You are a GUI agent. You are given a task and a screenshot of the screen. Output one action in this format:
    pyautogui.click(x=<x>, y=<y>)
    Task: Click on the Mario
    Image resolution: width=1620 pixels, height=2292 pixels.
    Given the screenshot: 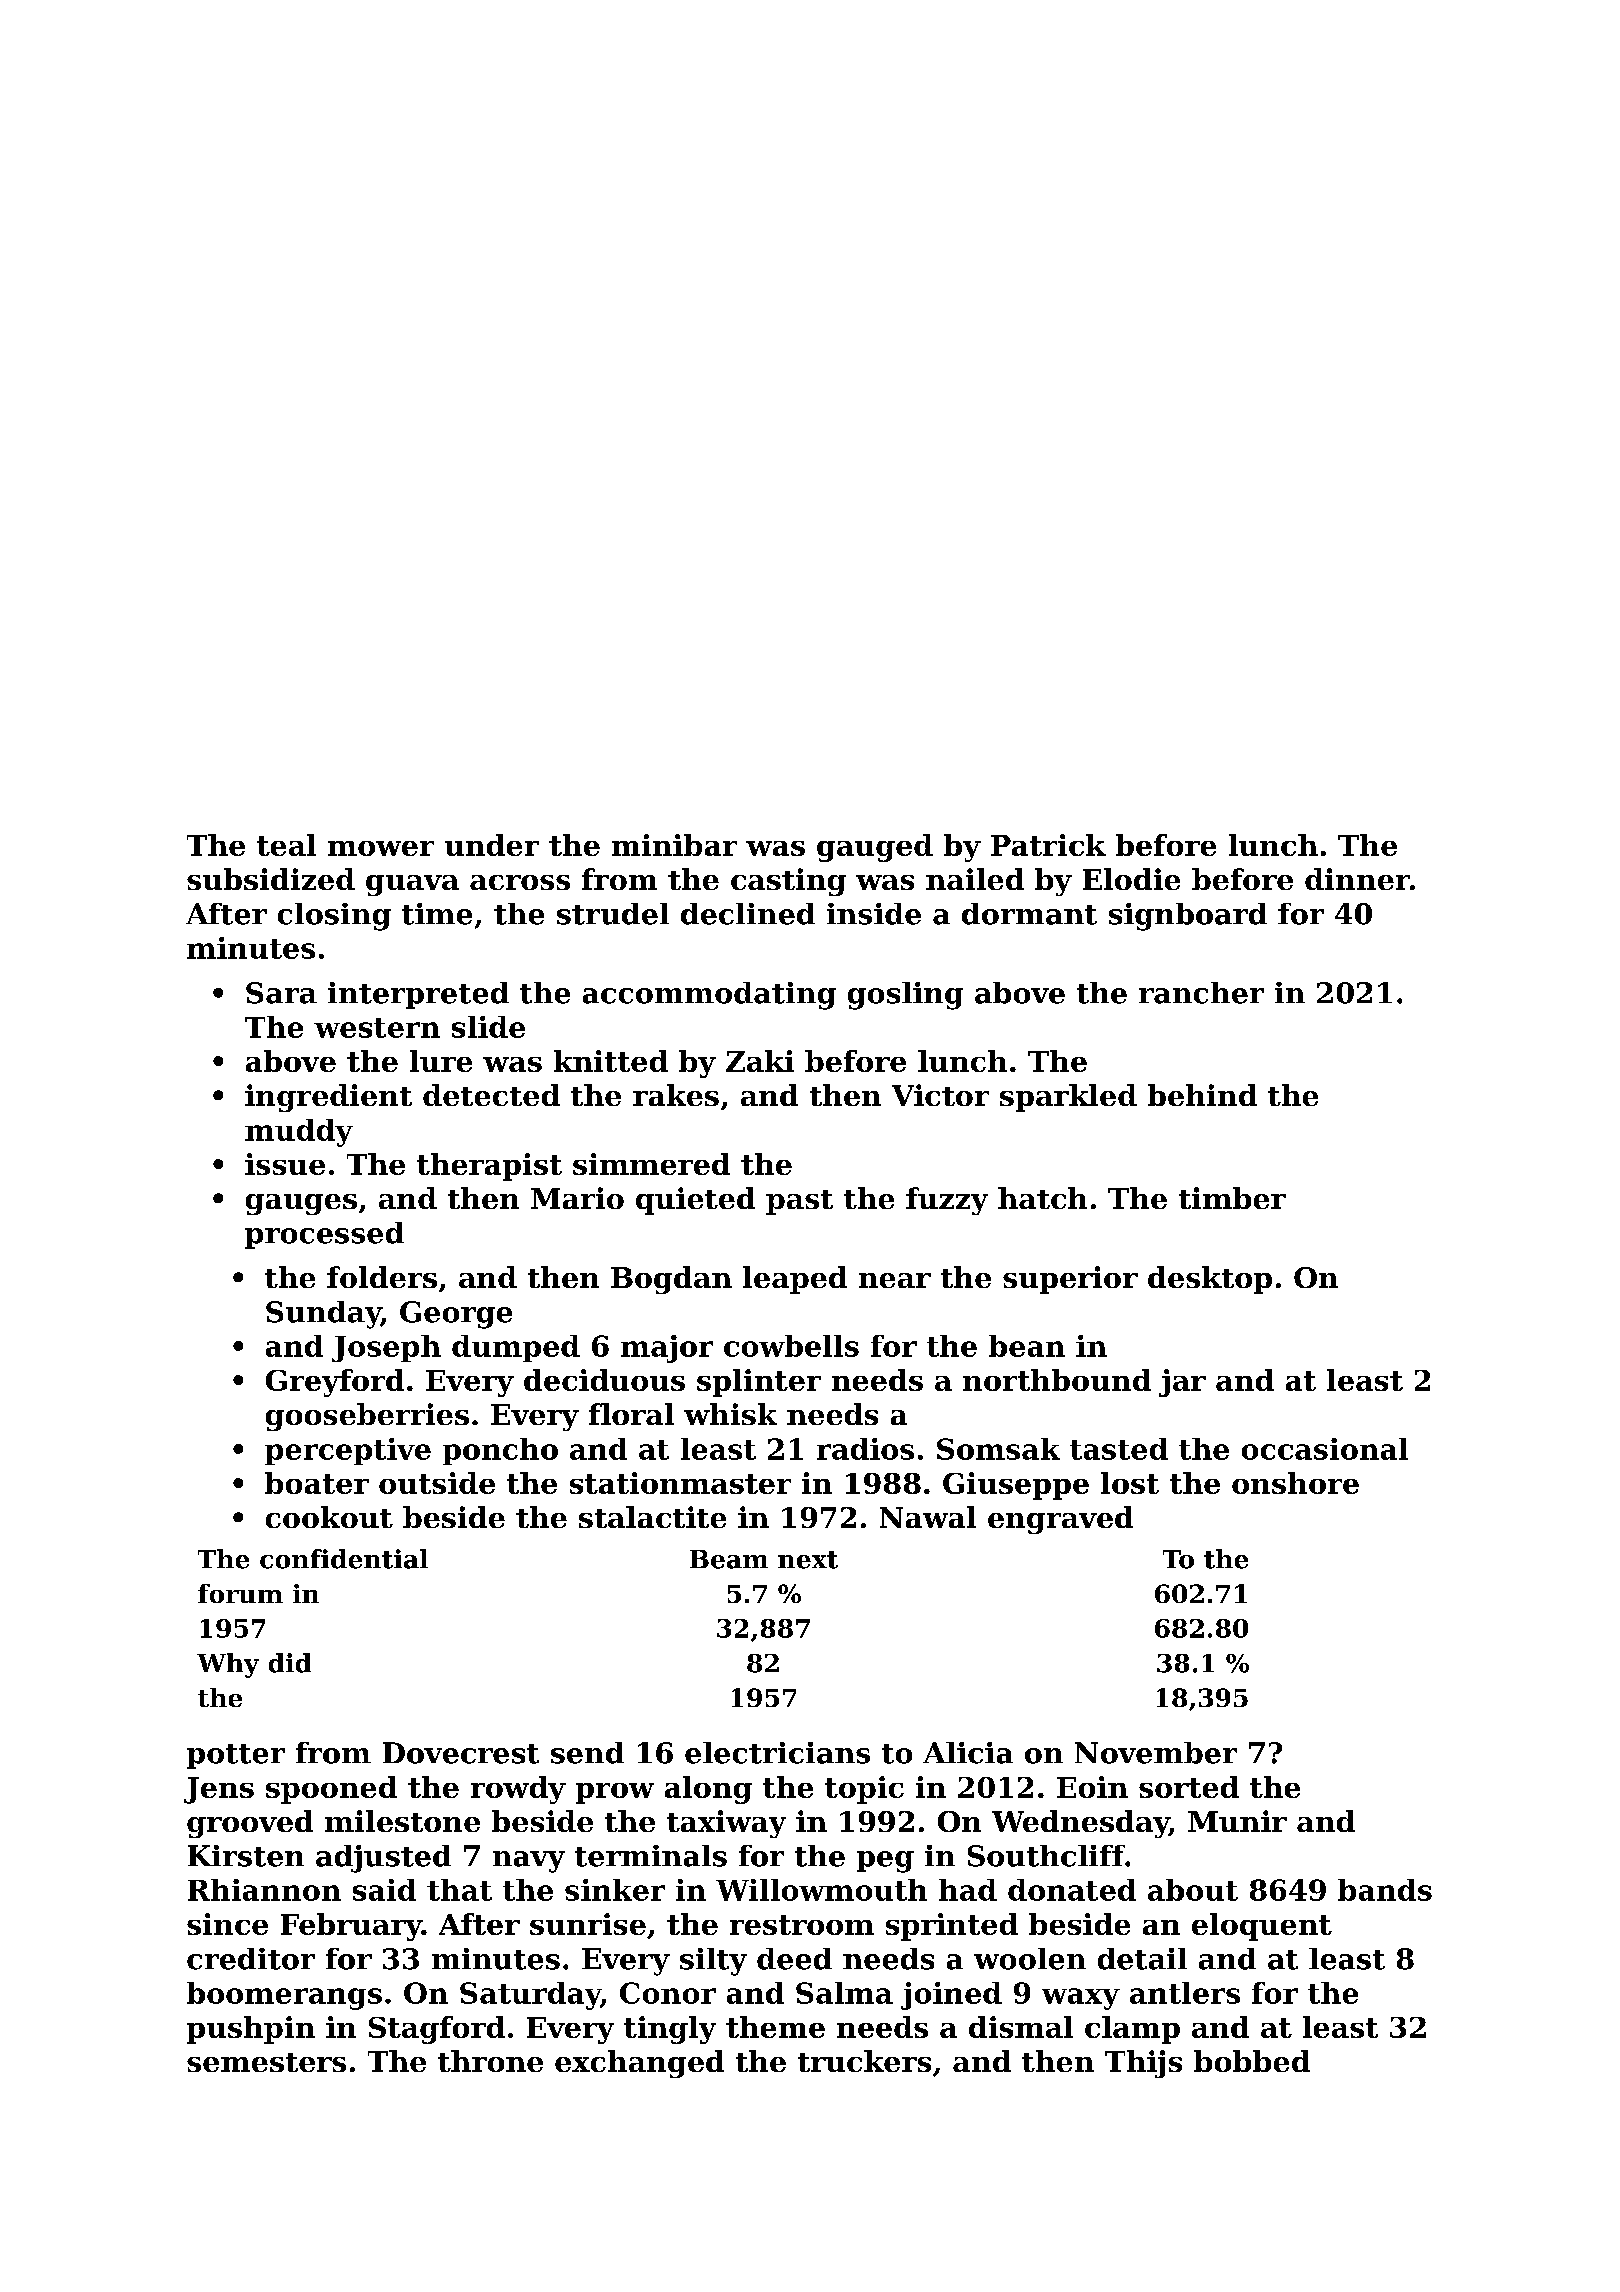 What is the action you would take?
    pyautogui.click(x=577, y=1198)
